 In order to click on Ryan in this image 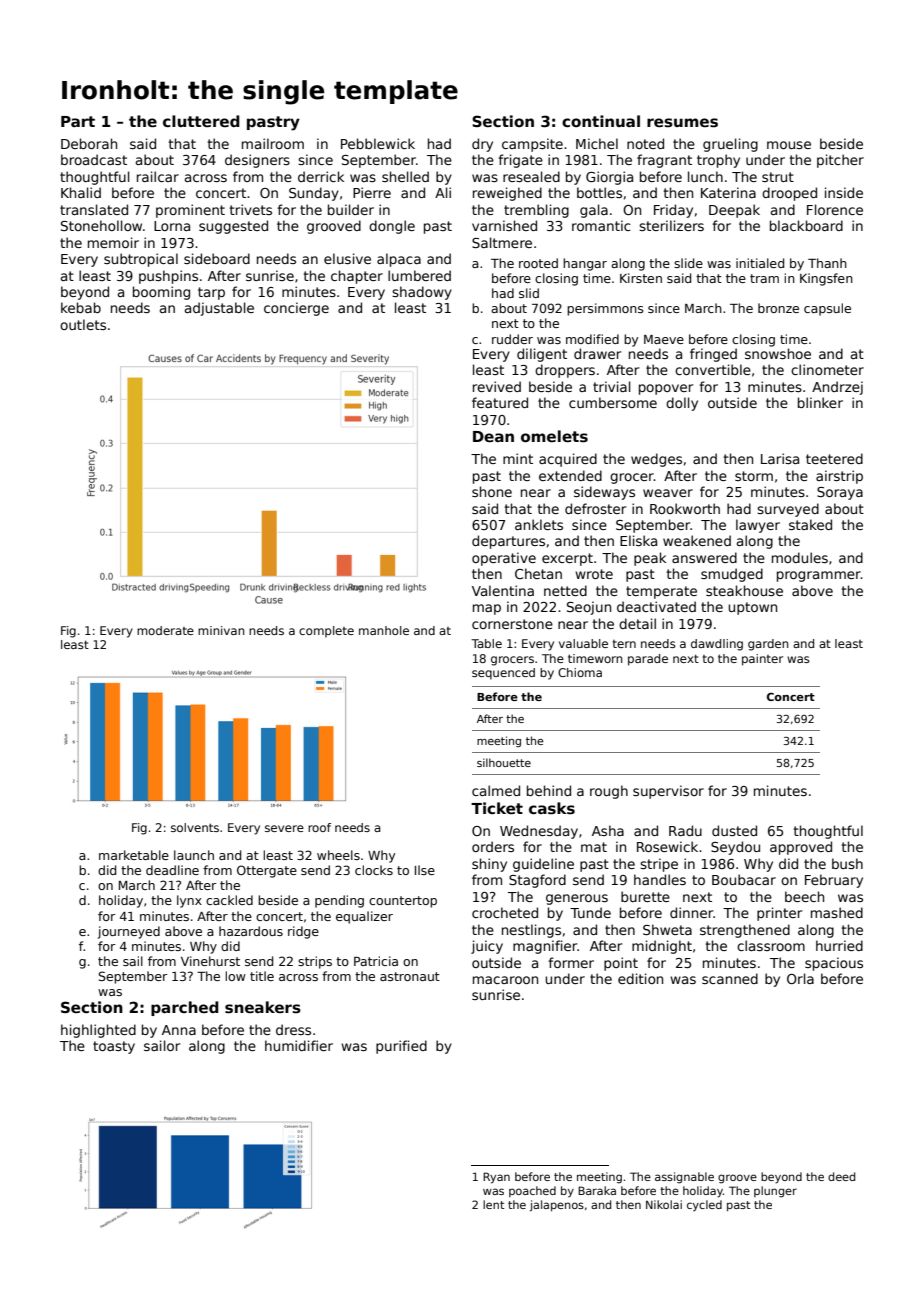, I will do `click(496, 1178)`.
